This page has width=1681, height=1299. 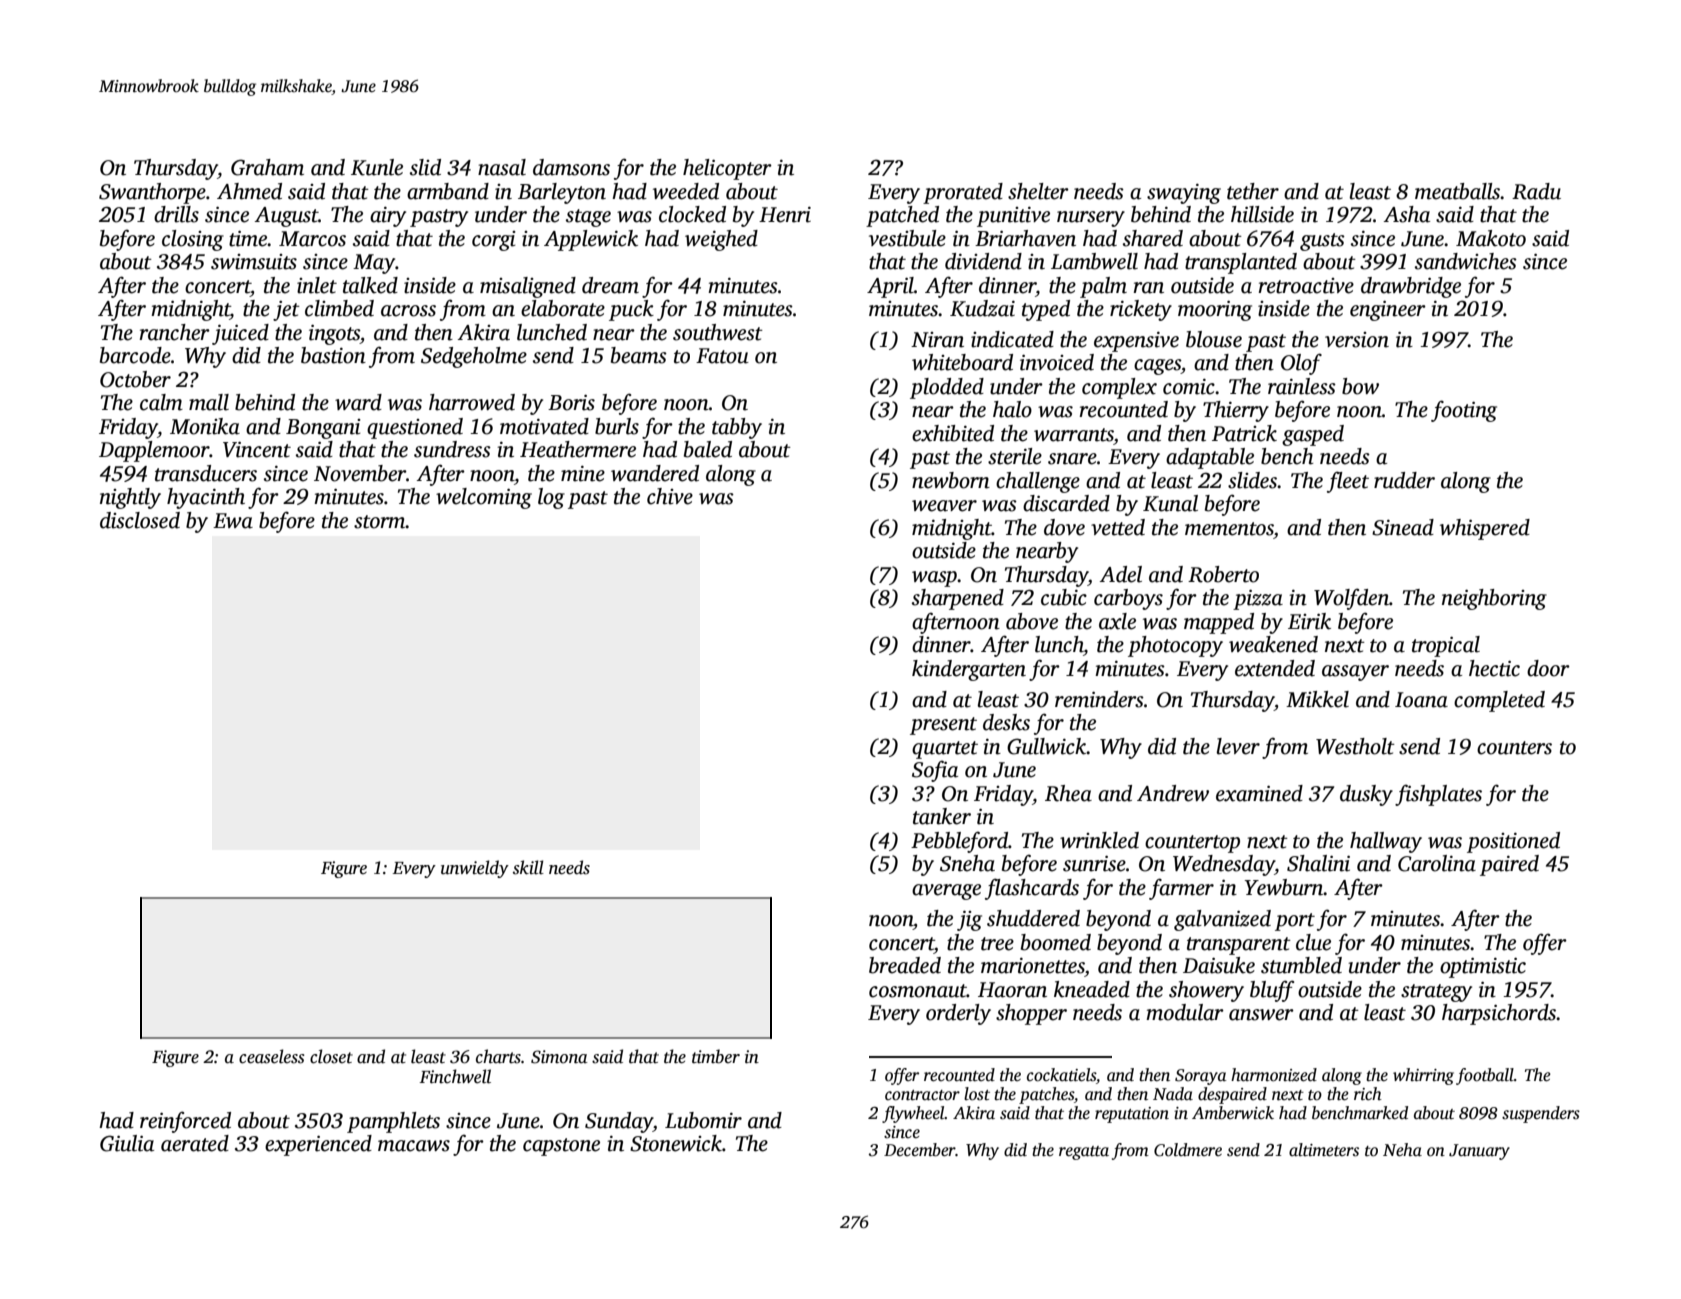 I want to click on Giulia, so click(x=127, y=1143).
